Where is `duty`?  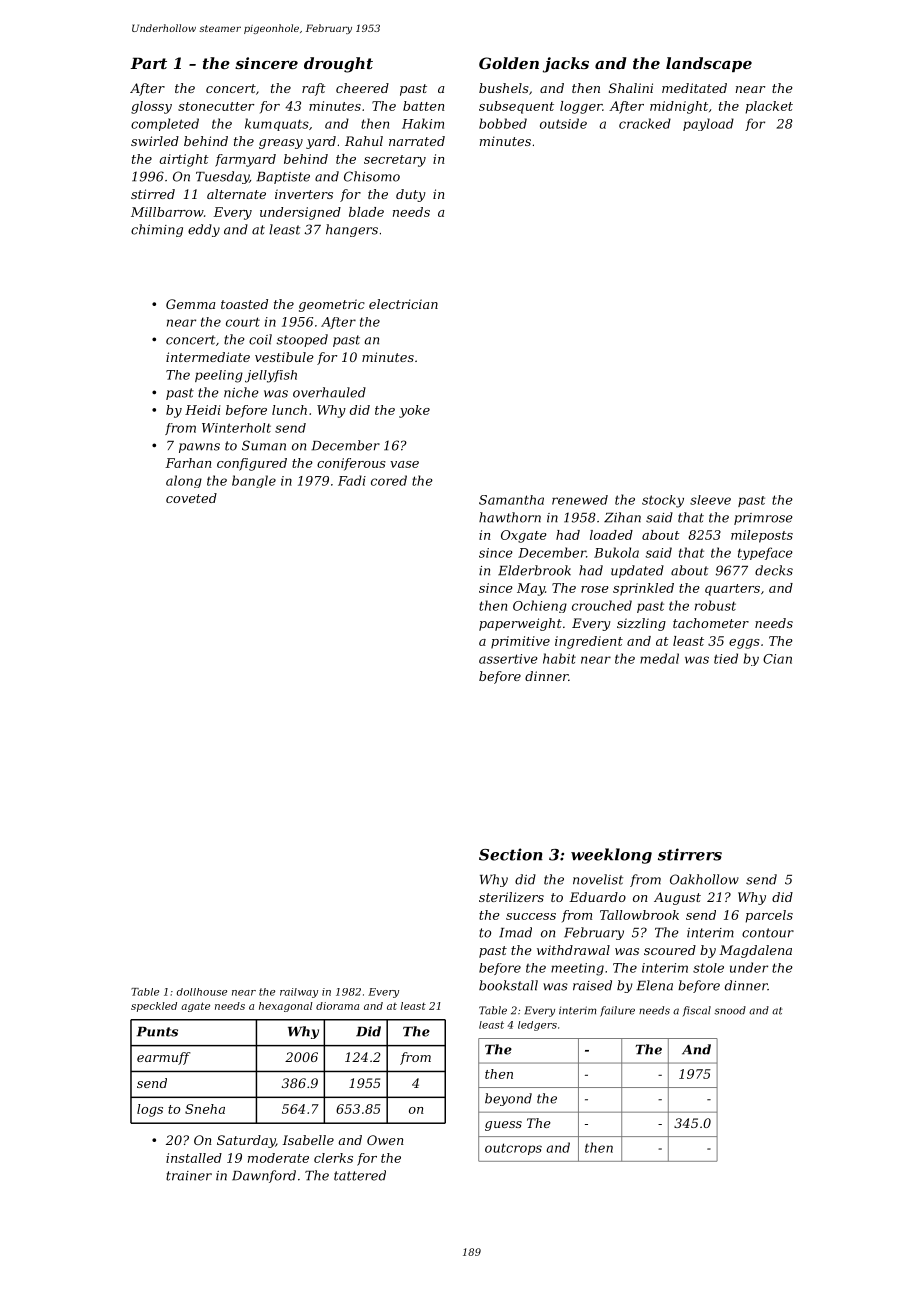
duty is located at coordinates (411, 195).
